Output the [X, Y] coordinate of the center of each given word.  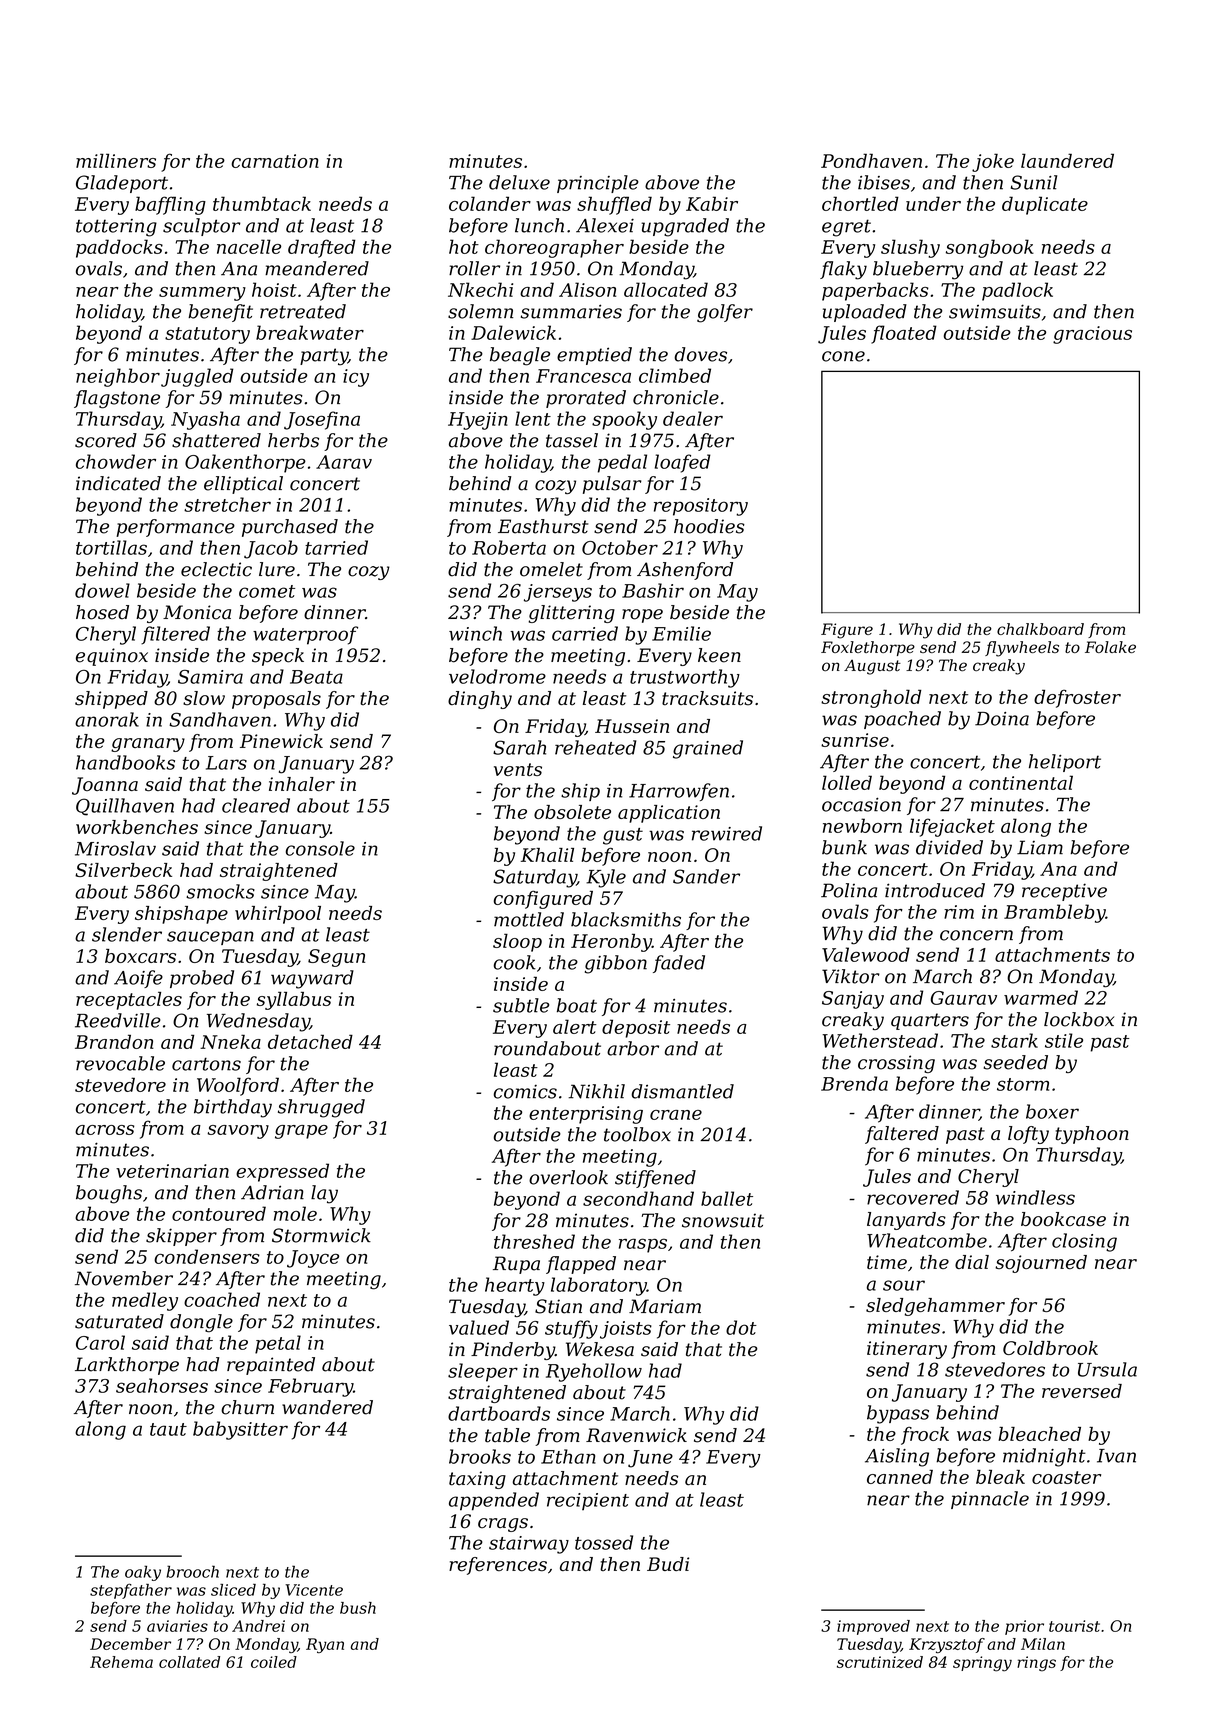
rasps [643, 1245]
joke [993, 162]
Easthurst [543, 526]
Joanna [105, 786]
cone [843, 356]
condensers [207, 1256]
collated [189, 1662]
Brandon [114, 1041]
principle [598, 184]
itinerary [907, 1350]
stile [1064, 1040]
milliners [116, 160]
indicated [118, 483]
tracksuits [707, 698]
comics [525, 1092]
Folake [1110, 647]
